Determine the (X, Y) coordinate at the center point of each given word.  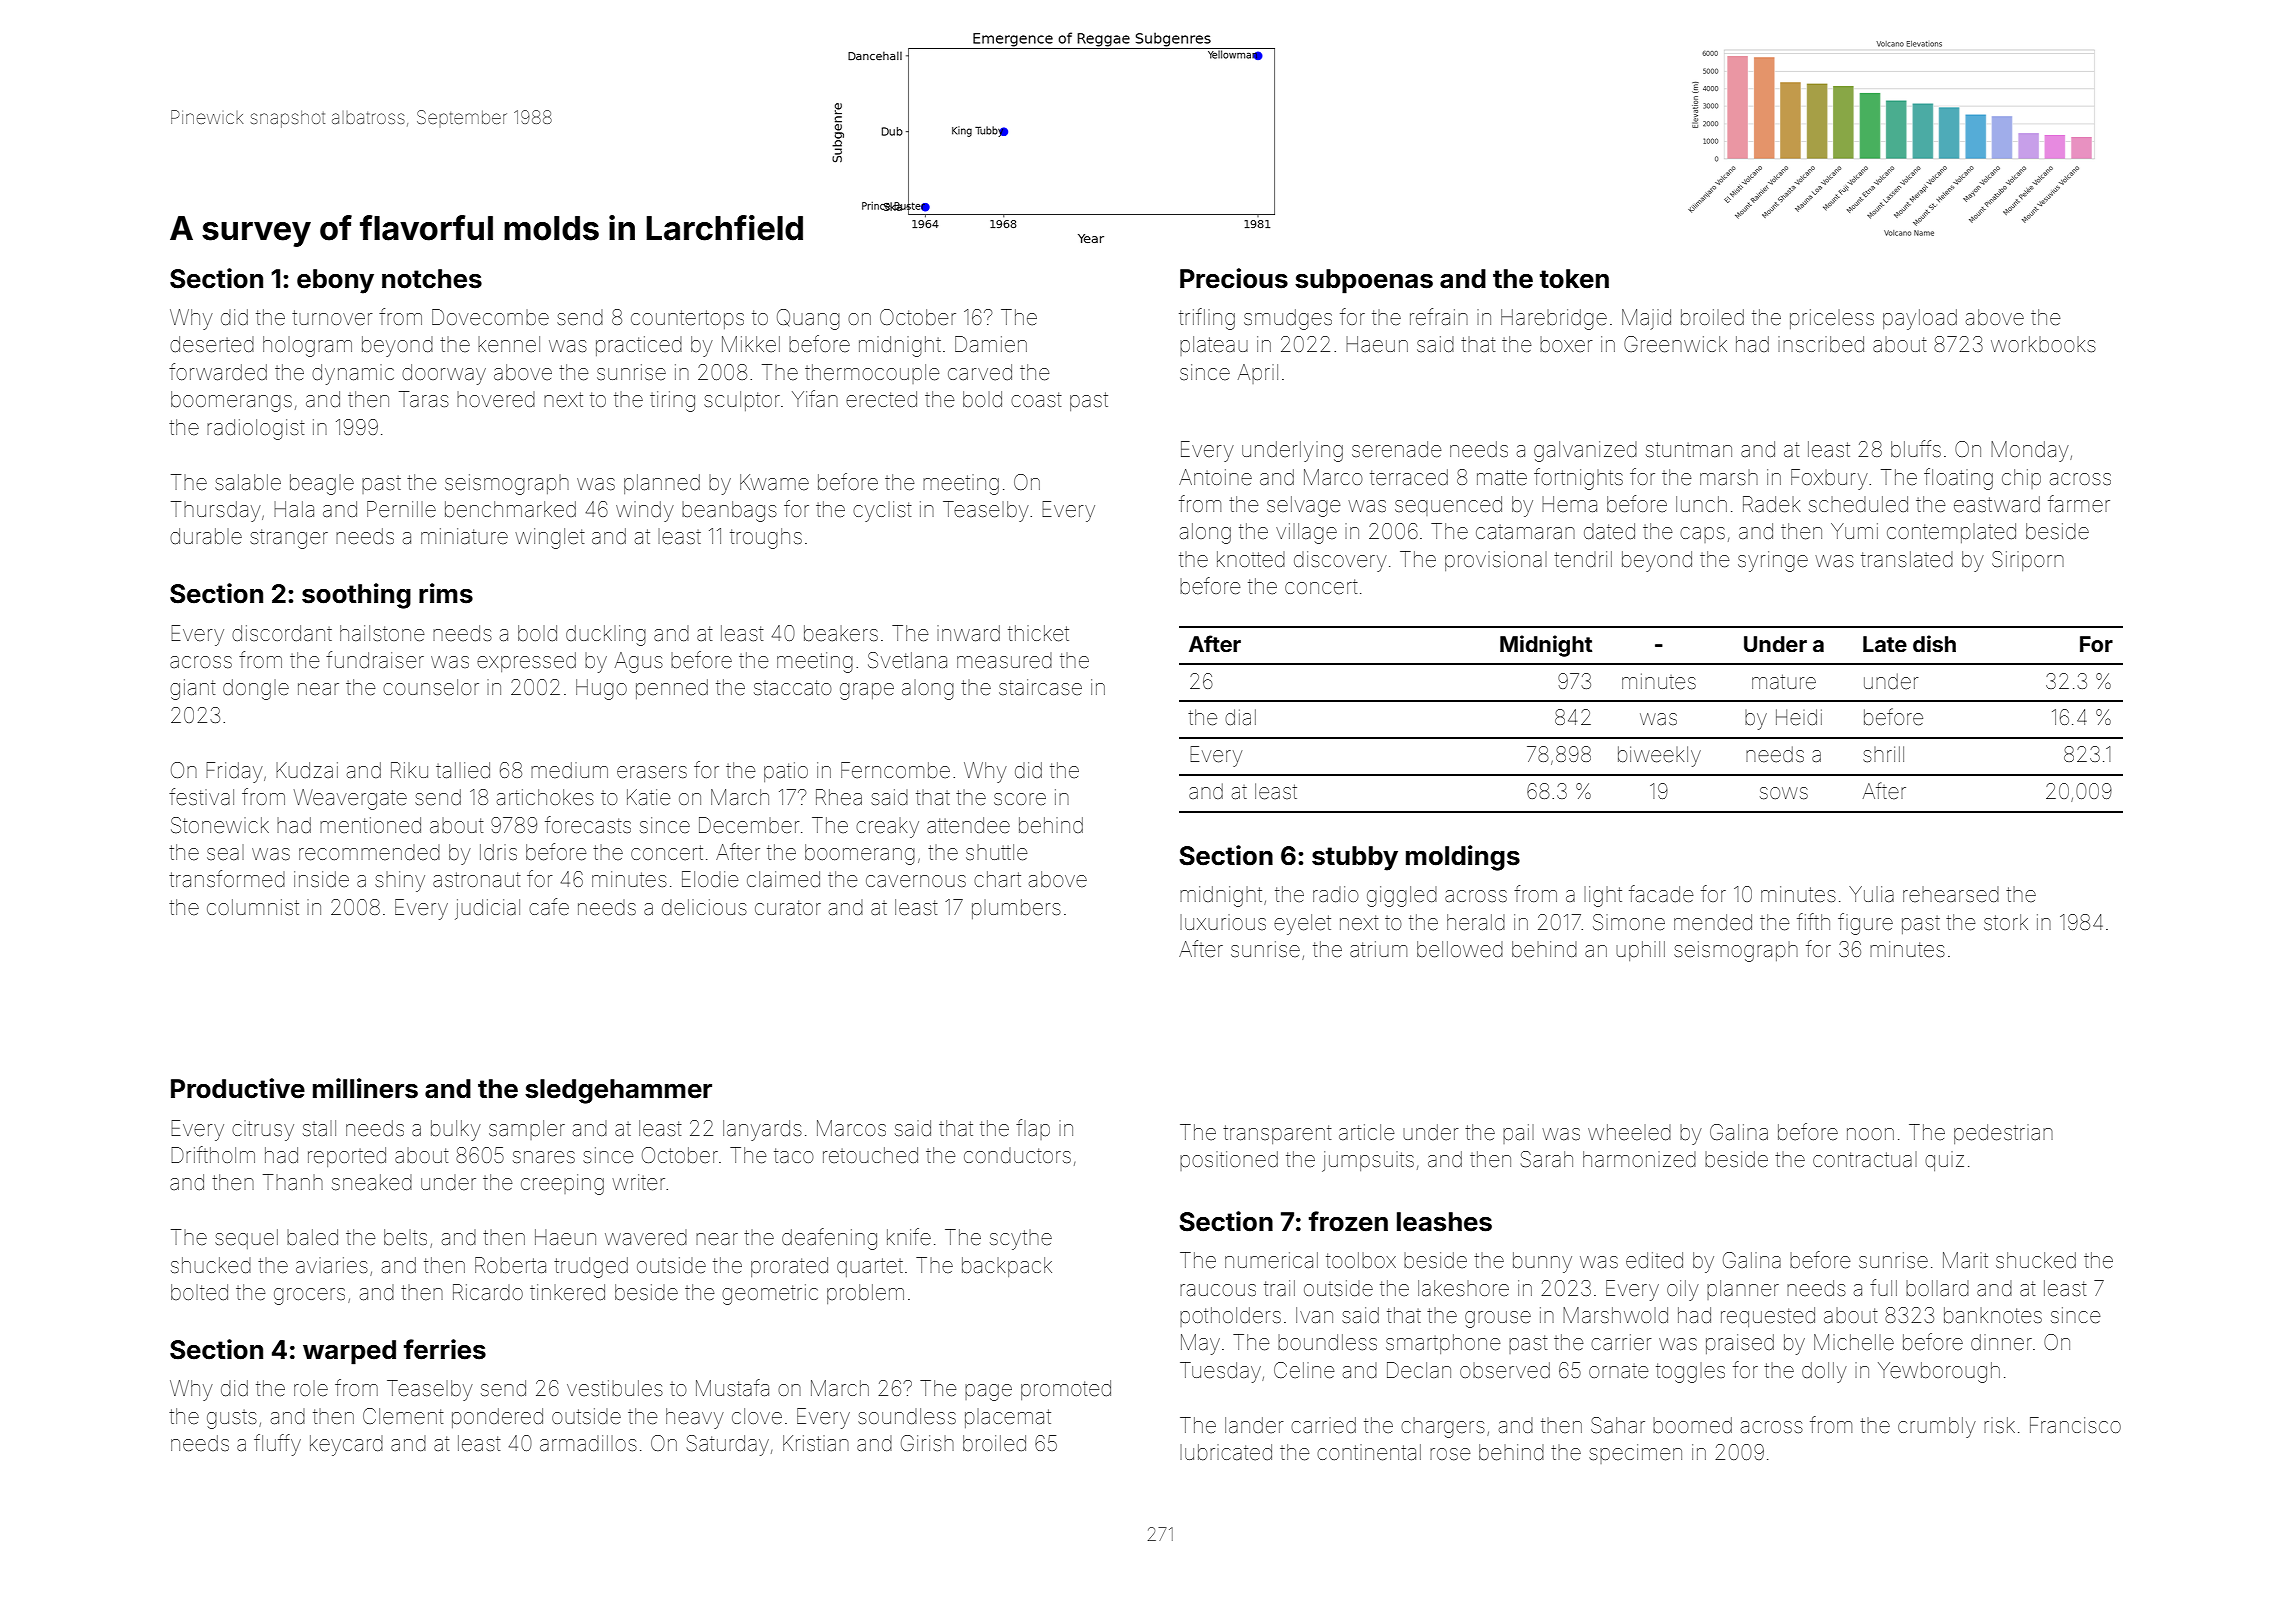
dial (1240, 717)
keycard (346, 1445)
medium (569, 770)
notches (432, 279)
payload (1920, 319)
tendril (1583, 559)
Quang (808, 319)
